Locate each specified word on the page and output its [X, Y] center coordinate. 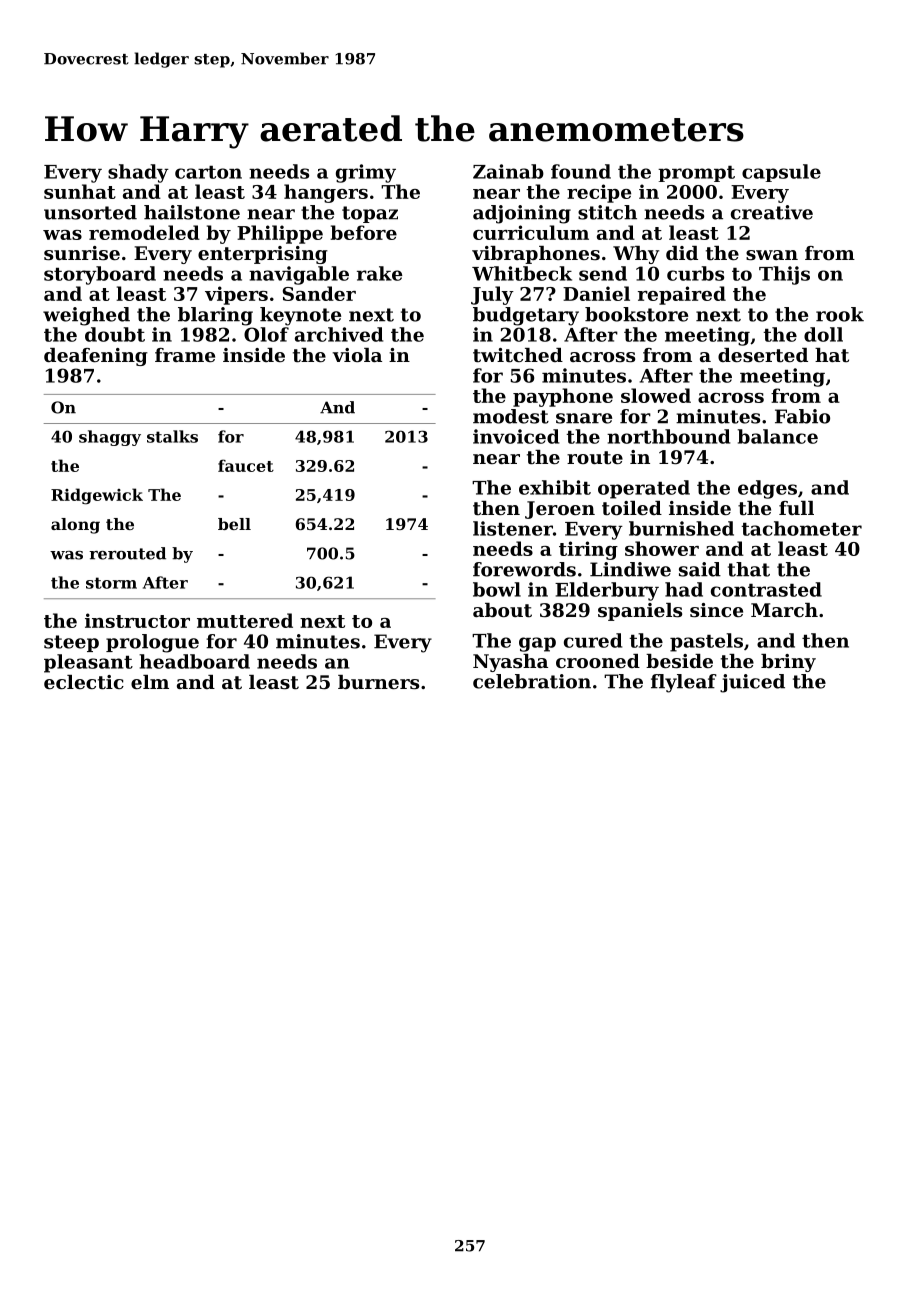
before [364, 232]
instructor [137, 620]
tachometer [801, 528]
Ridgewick [97, 496]
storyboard [100, 275]
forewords [524, 569]
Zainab [508, 171]
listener [513, 528]
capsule [781, 173]
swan [772, 255]
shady [138, 173]
